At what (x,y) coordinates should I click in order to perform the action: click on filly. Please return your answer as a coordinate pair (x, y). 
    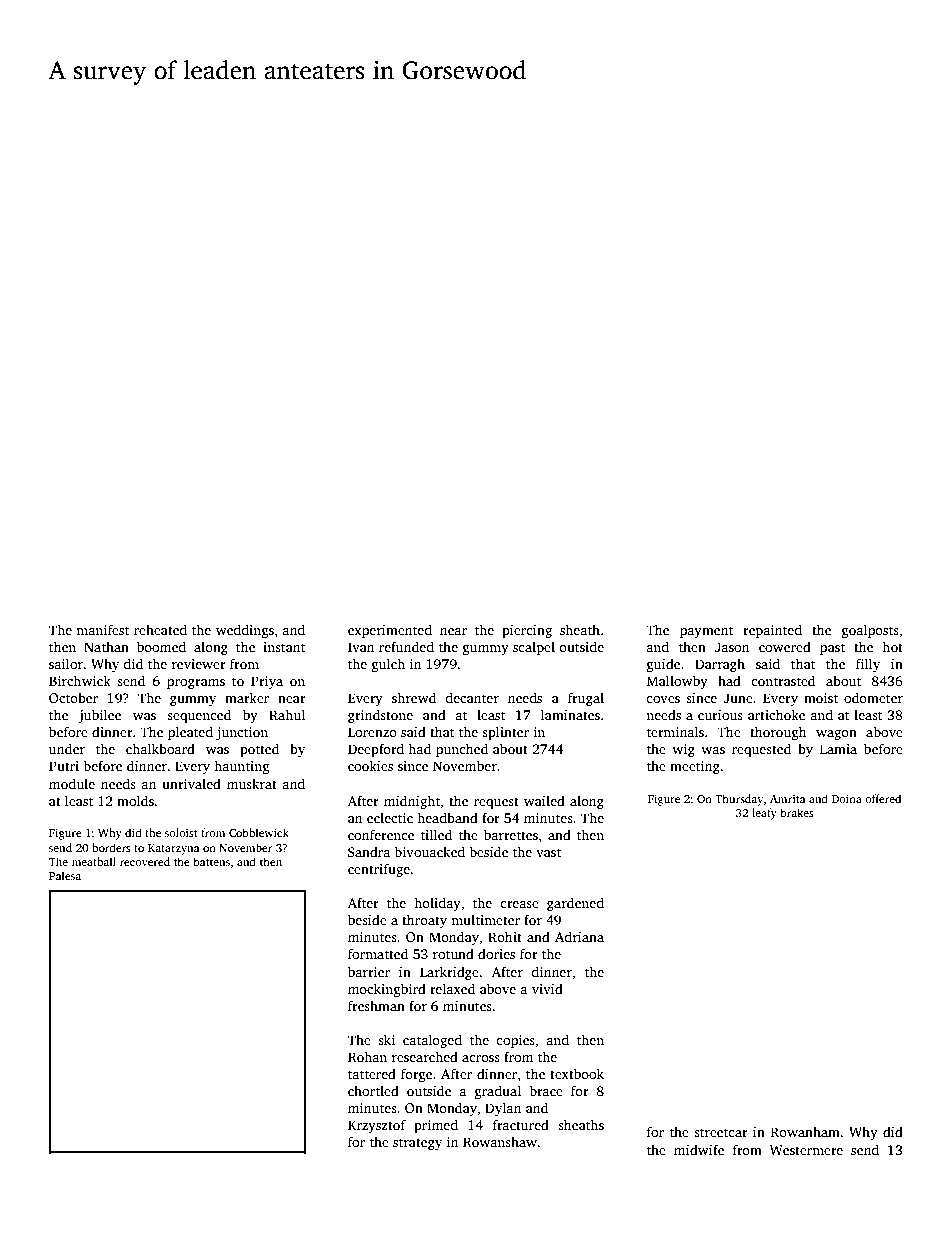
    Looking at the image, I should click on (868, 665).
